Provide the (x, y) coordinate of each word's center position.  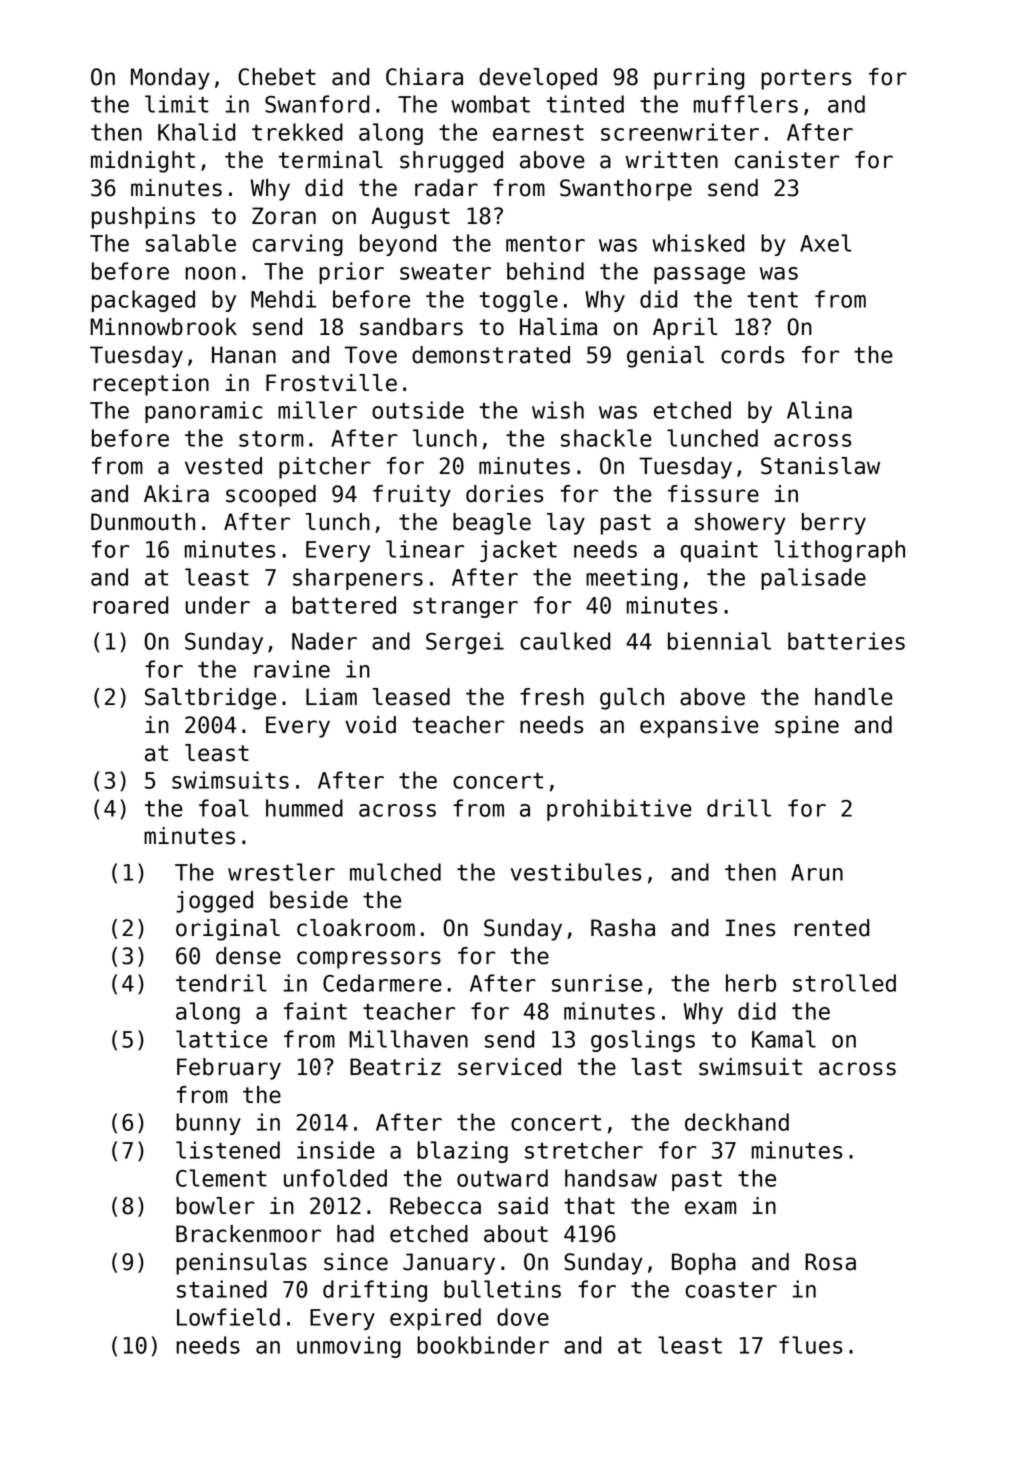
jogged (214, 902)
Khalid (196, 132)
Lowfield (228, 1317)
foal (224, 808)
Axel (826, 243)
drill (739, 808)
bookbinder (483, 1345)
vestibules (576, 872)
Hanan (244, 355)
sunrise (597, 983)
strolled (844, 983)
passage (699, 275)
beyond (398, 245)
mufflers (746, 104)
